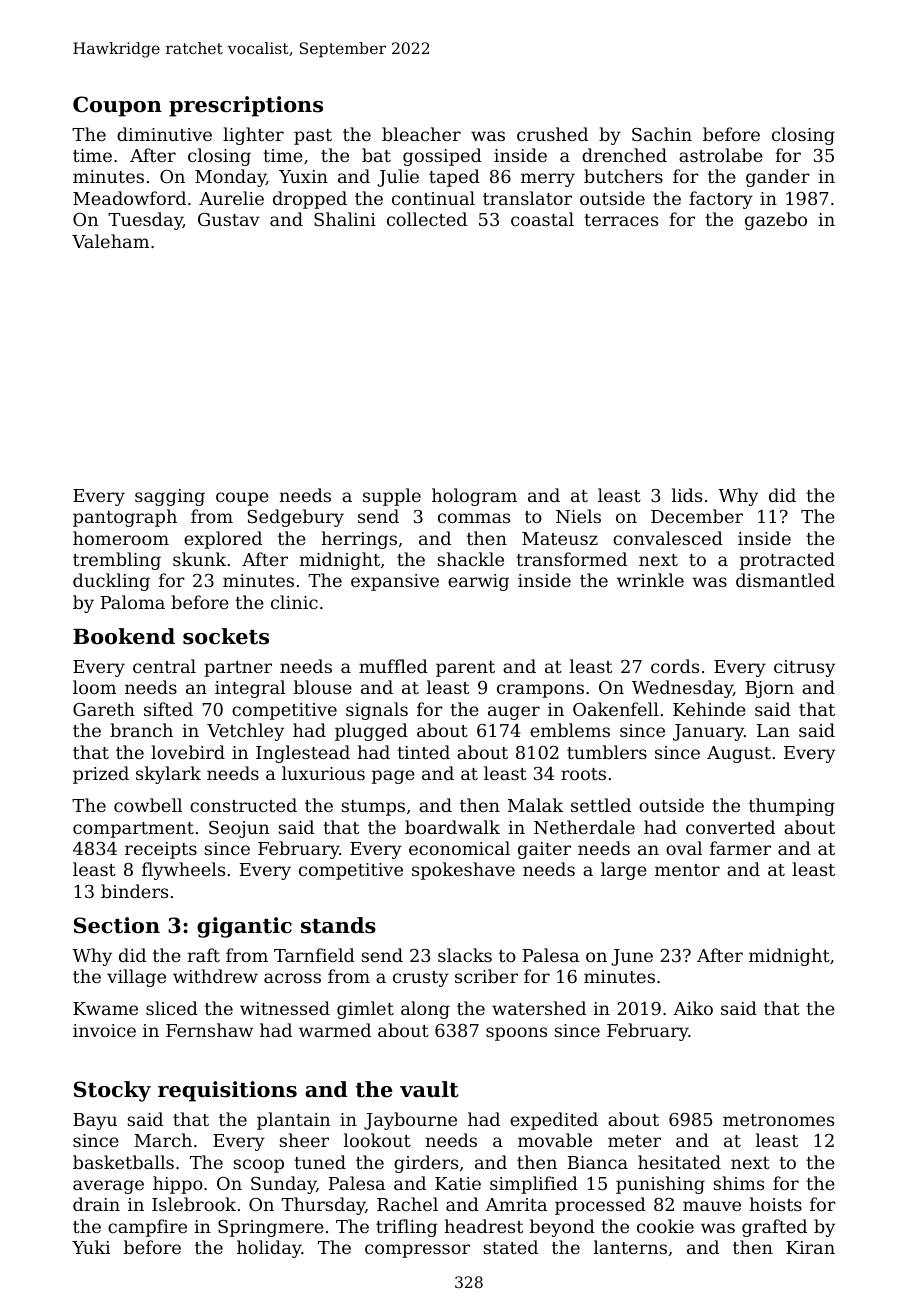  Describe the element at coordinates (123, 1162) in the screenshot. I see `basketballs` at that location.
